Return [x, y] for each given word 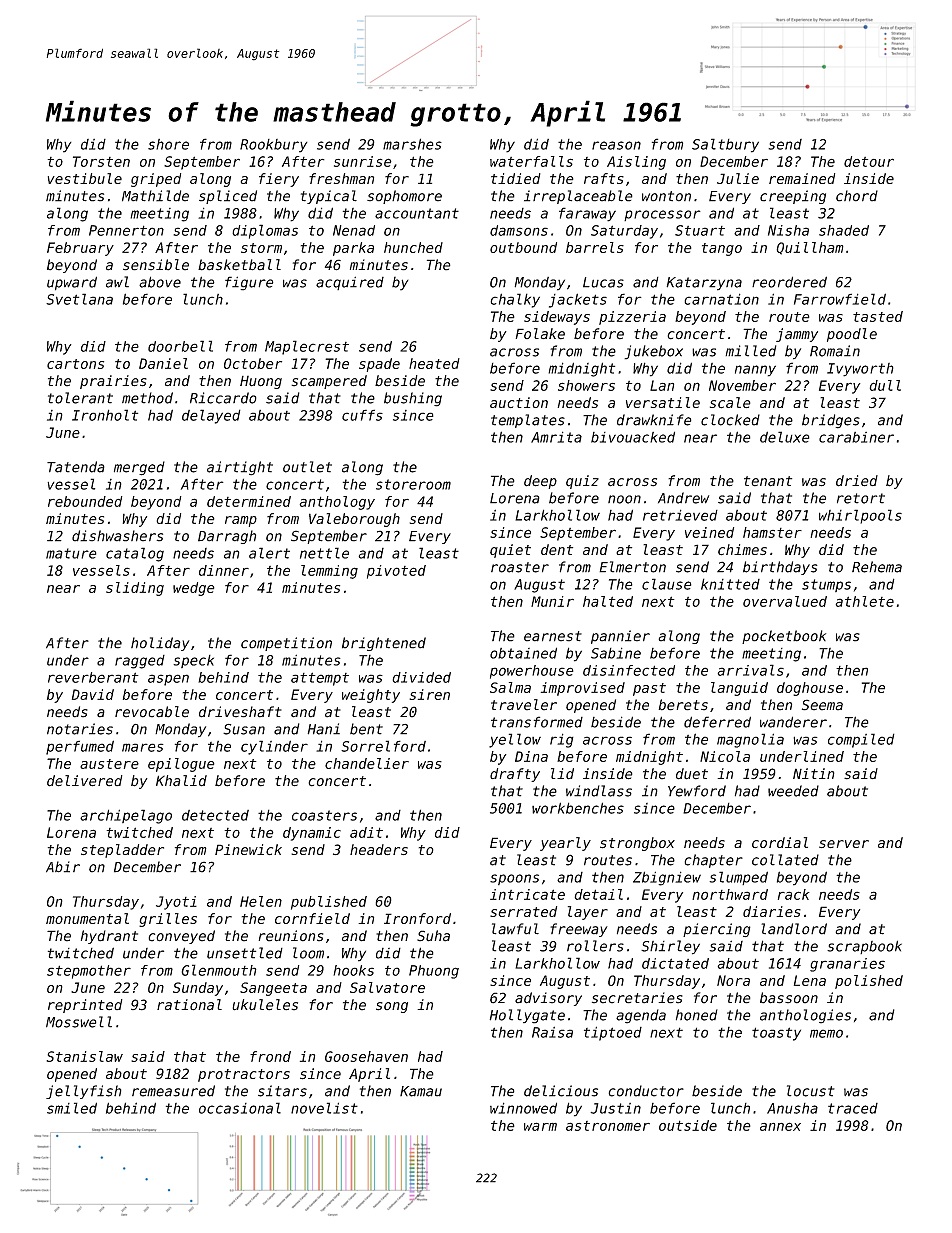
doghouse [810, 689]
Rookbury [274, 146]
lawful [515, 929]
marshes [412, 144]
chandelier [367, 763]
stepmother [89, 972]
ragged [140, 662]
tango [722, 249]
